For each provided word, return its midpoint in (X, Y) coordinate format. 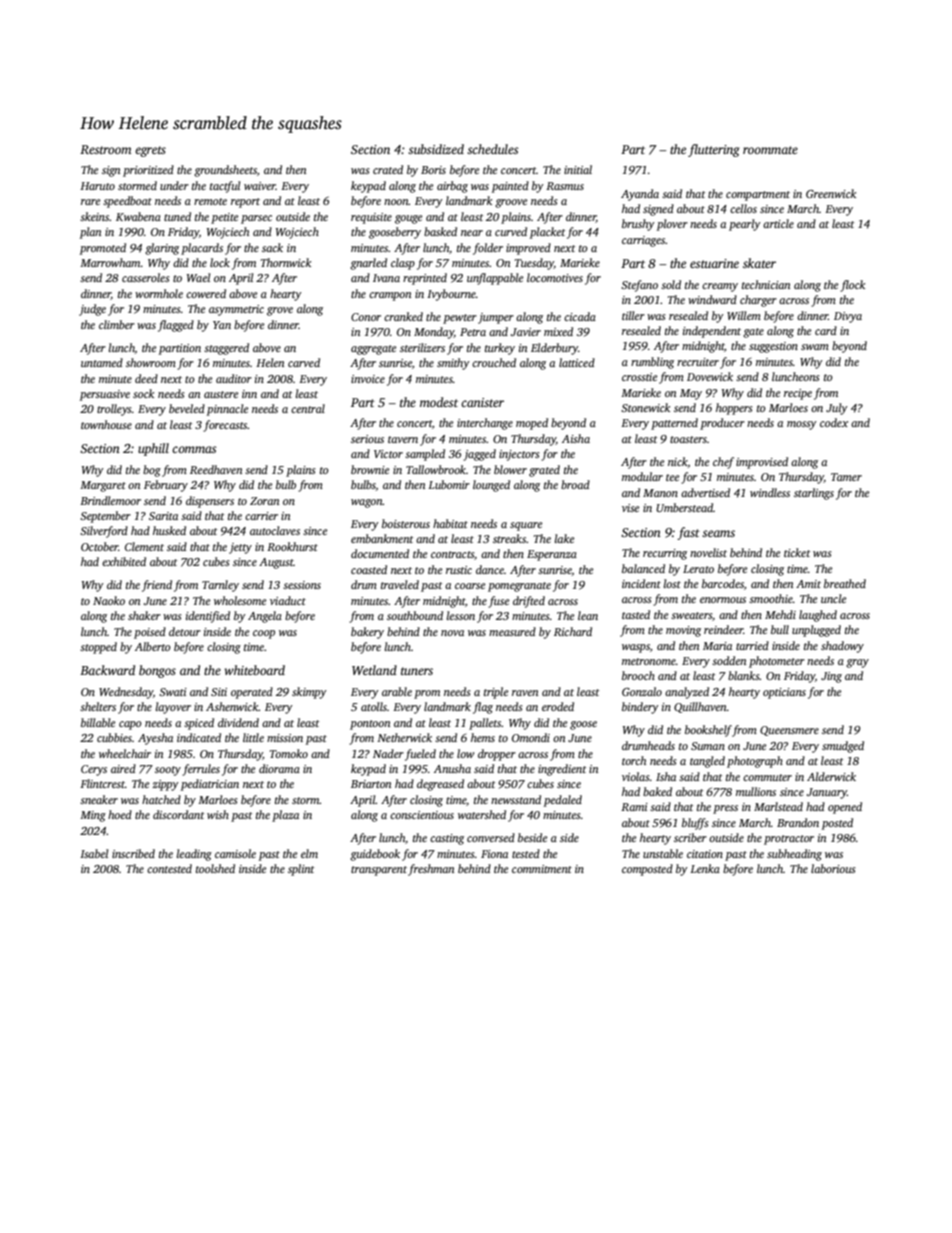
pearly (745, 225)
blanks (744, 675)
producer (722, 424)
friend (157, 586)
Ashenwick (232, 706)
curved (511, 231)
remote (210, 201)
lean (588, 615)
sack (272, 247)
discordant (178, 814)
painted (510, 187)
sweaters (691, 615)
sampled (425, 455)
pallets (485, 724)
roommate (770, 150)
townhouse (106, 424)
